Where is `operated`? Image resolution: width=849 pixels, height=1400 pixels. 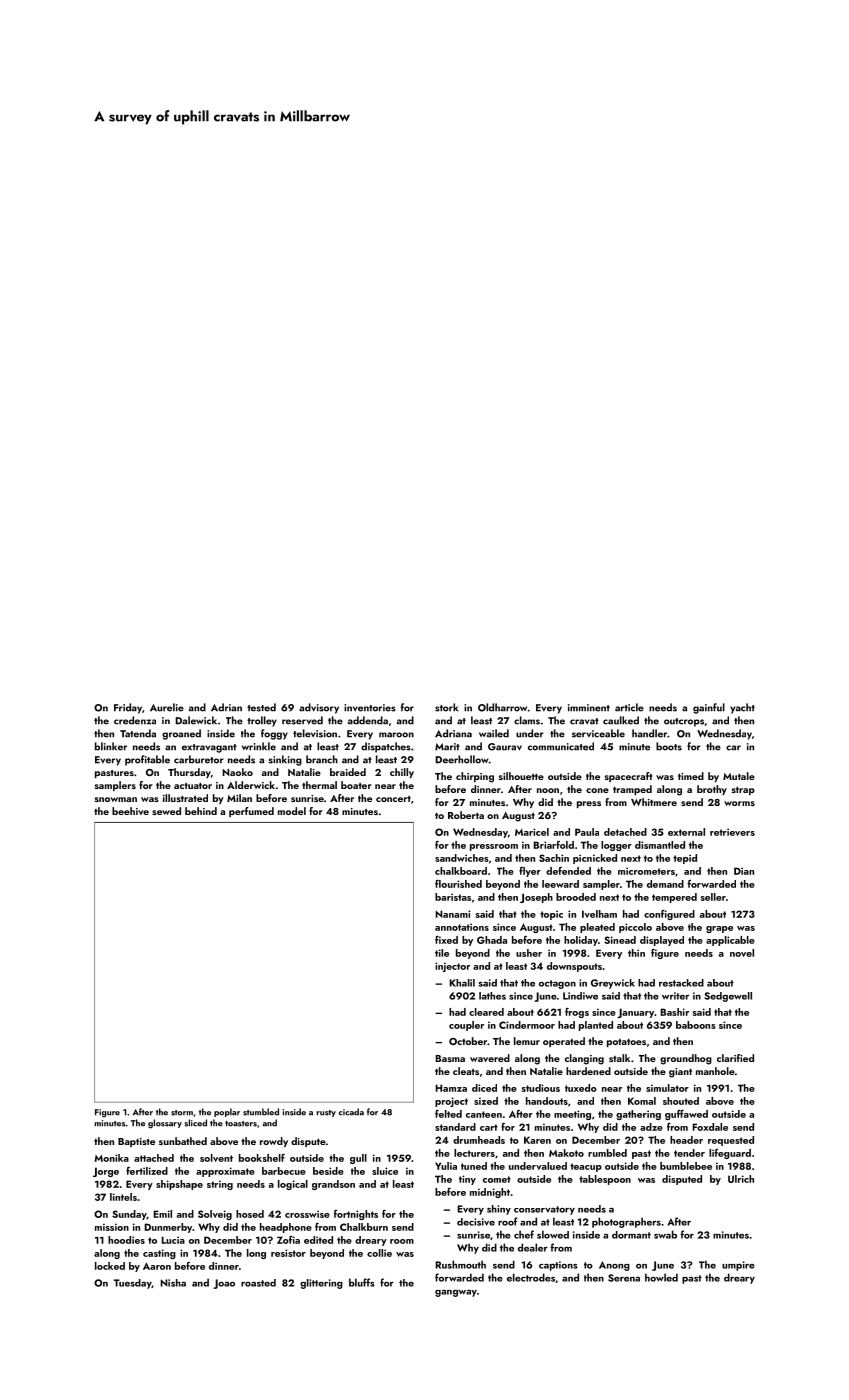 operated is located at coordinates (564, 1042).
